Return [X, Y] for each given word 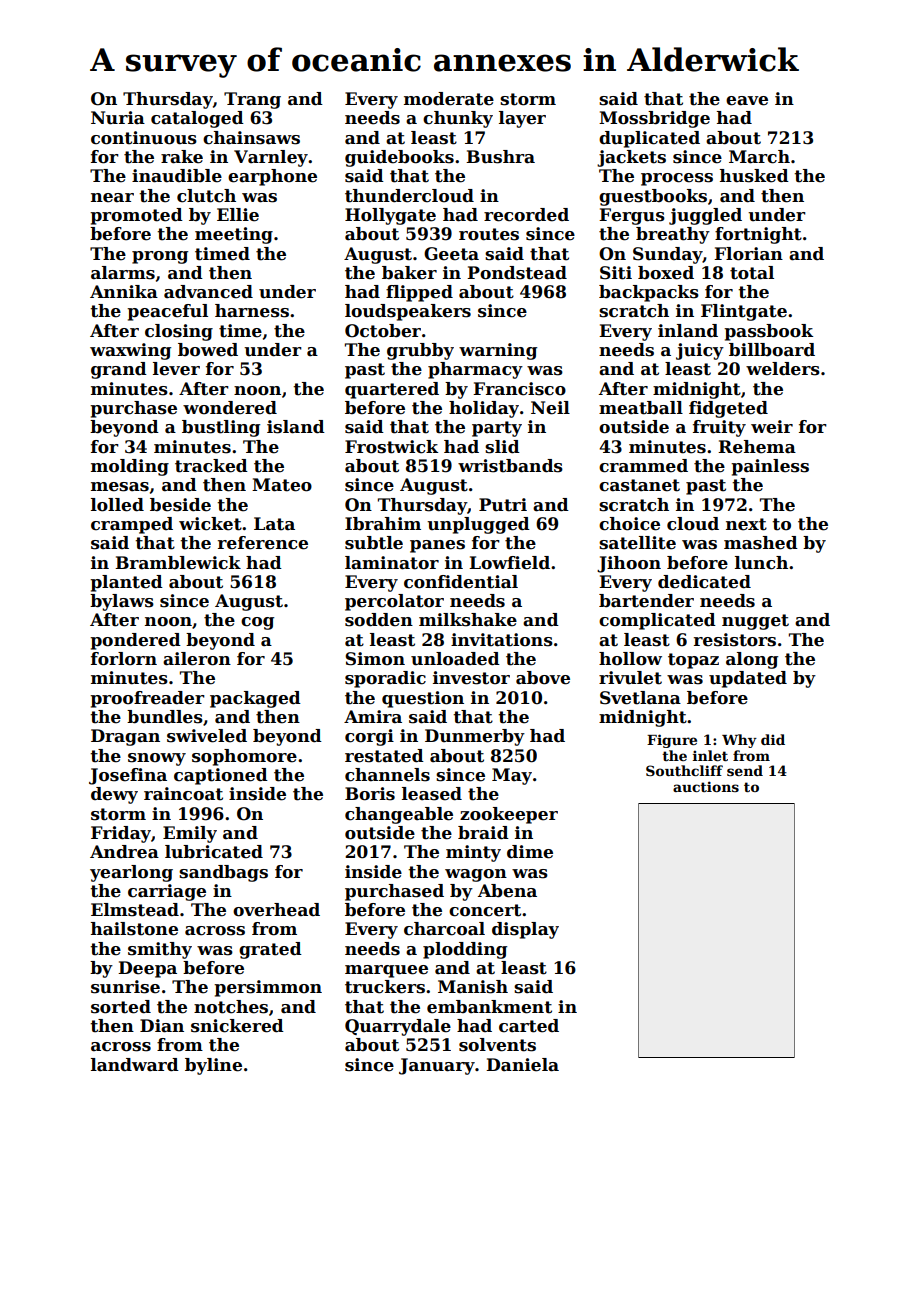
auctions [706, 786]
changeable [399, 815]
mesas [120, 487]
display [525, 930]
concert [485, 910]
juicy [700, 351]
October [383, 331]
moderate [449, 99]
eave [747, 101]
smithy [160, 950]
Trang [252, 100]
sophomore [244, 757]
